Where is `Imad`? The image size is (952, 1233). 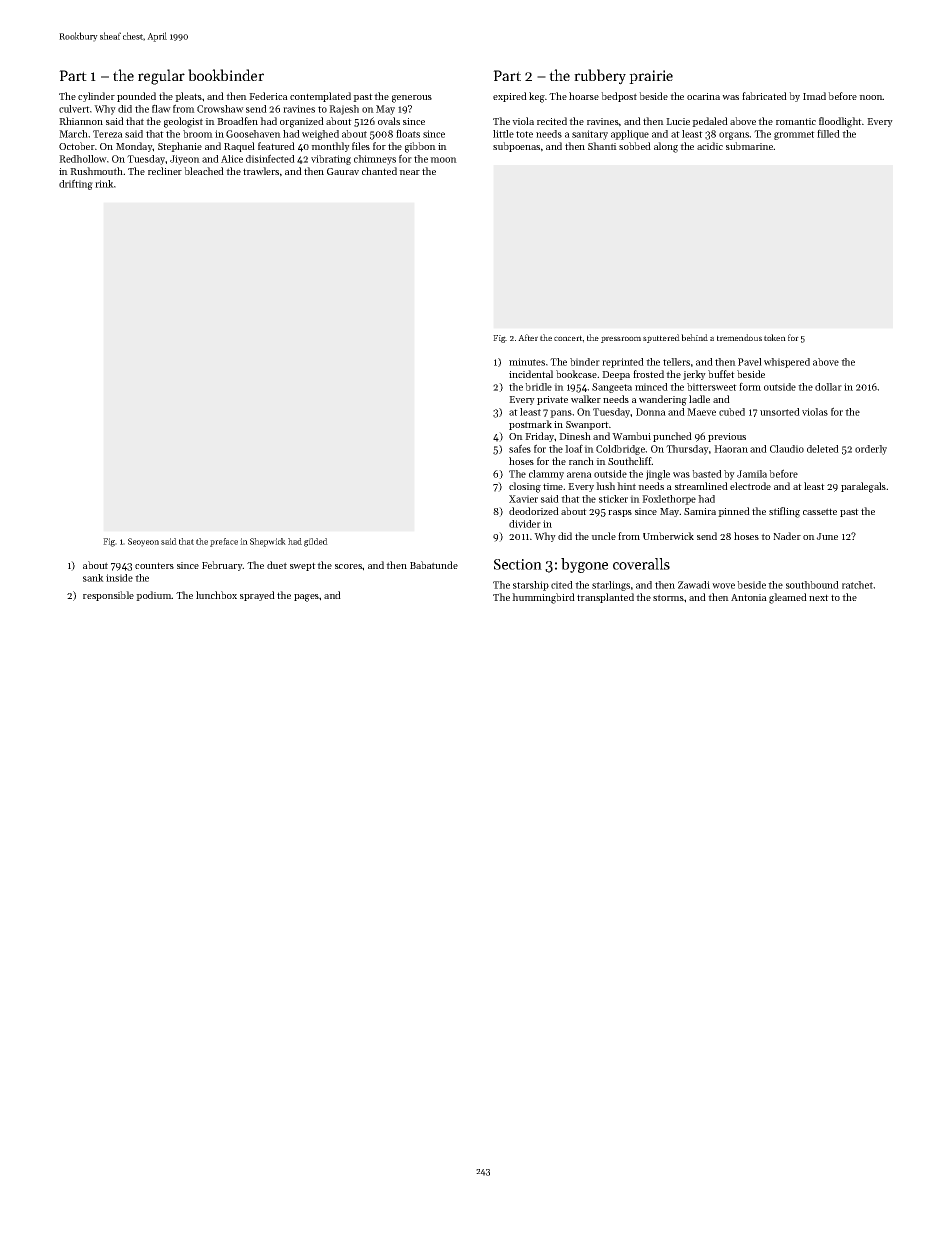 Imad is located at coordinates (814, 96).
